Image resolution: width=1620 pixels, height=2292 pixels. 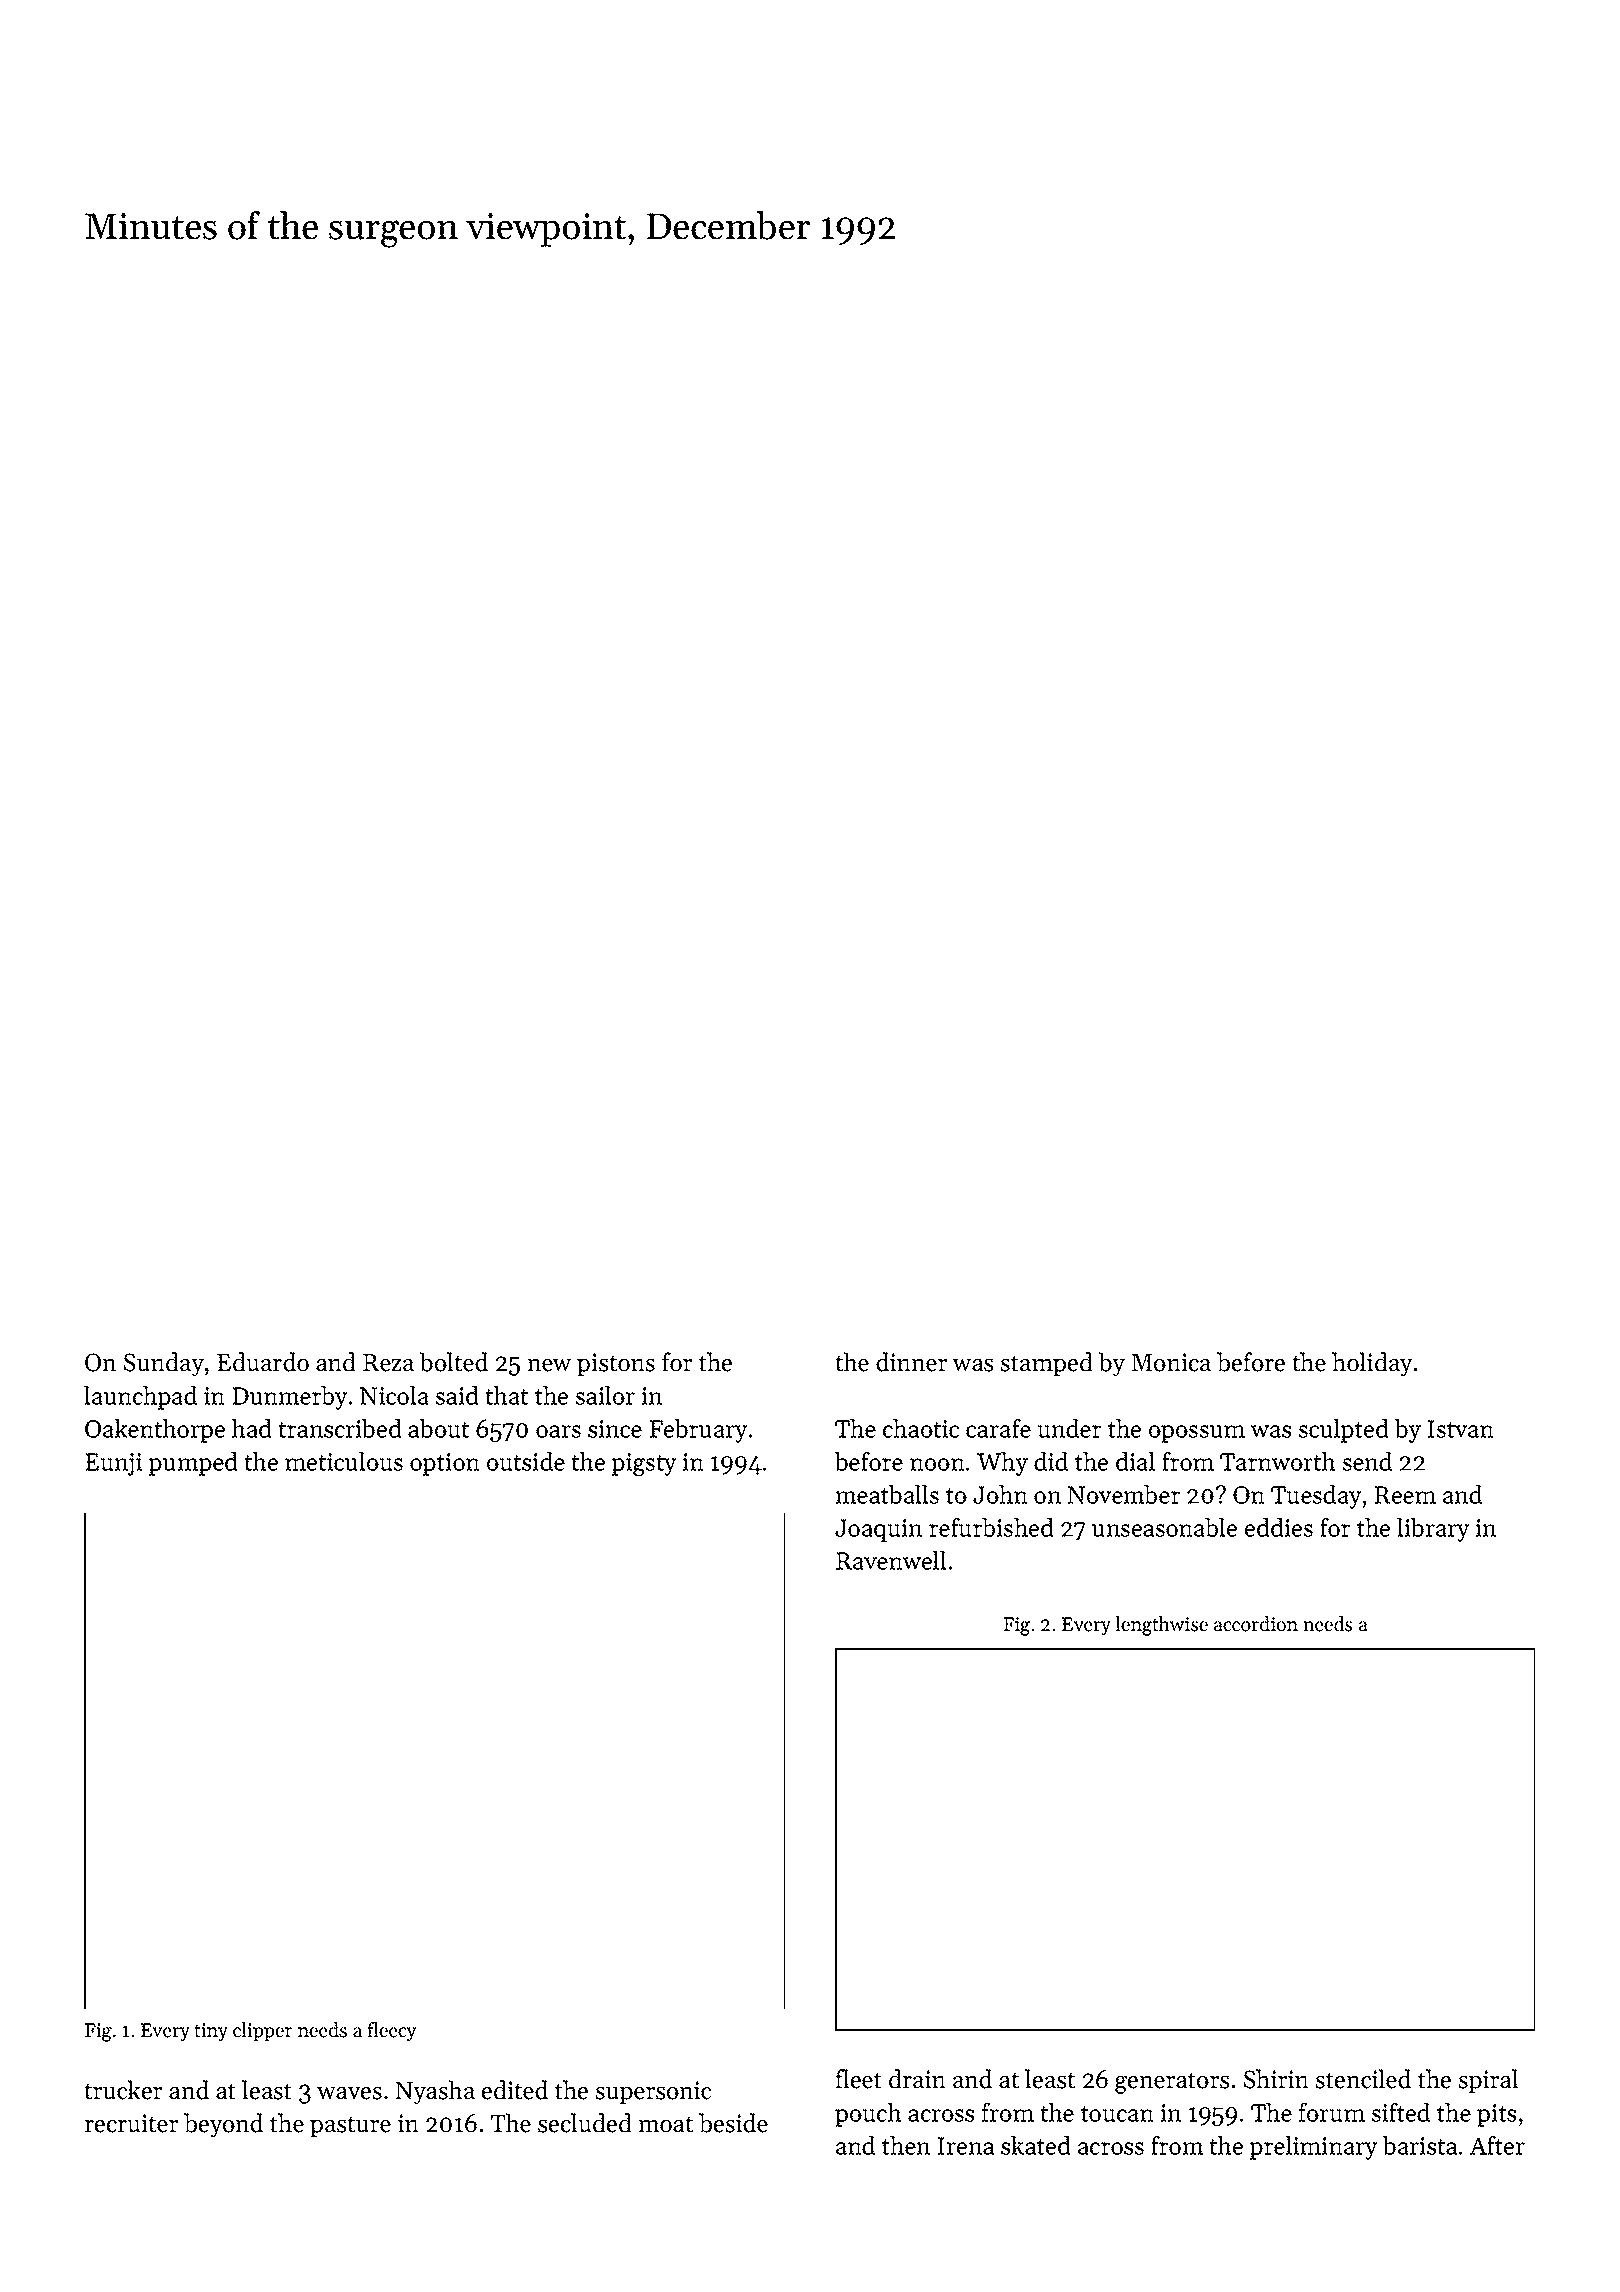 What do you see at coordinates (991, 1527) in the screenshot?
I see `refurbished` at bounding box center [991, 1527].
